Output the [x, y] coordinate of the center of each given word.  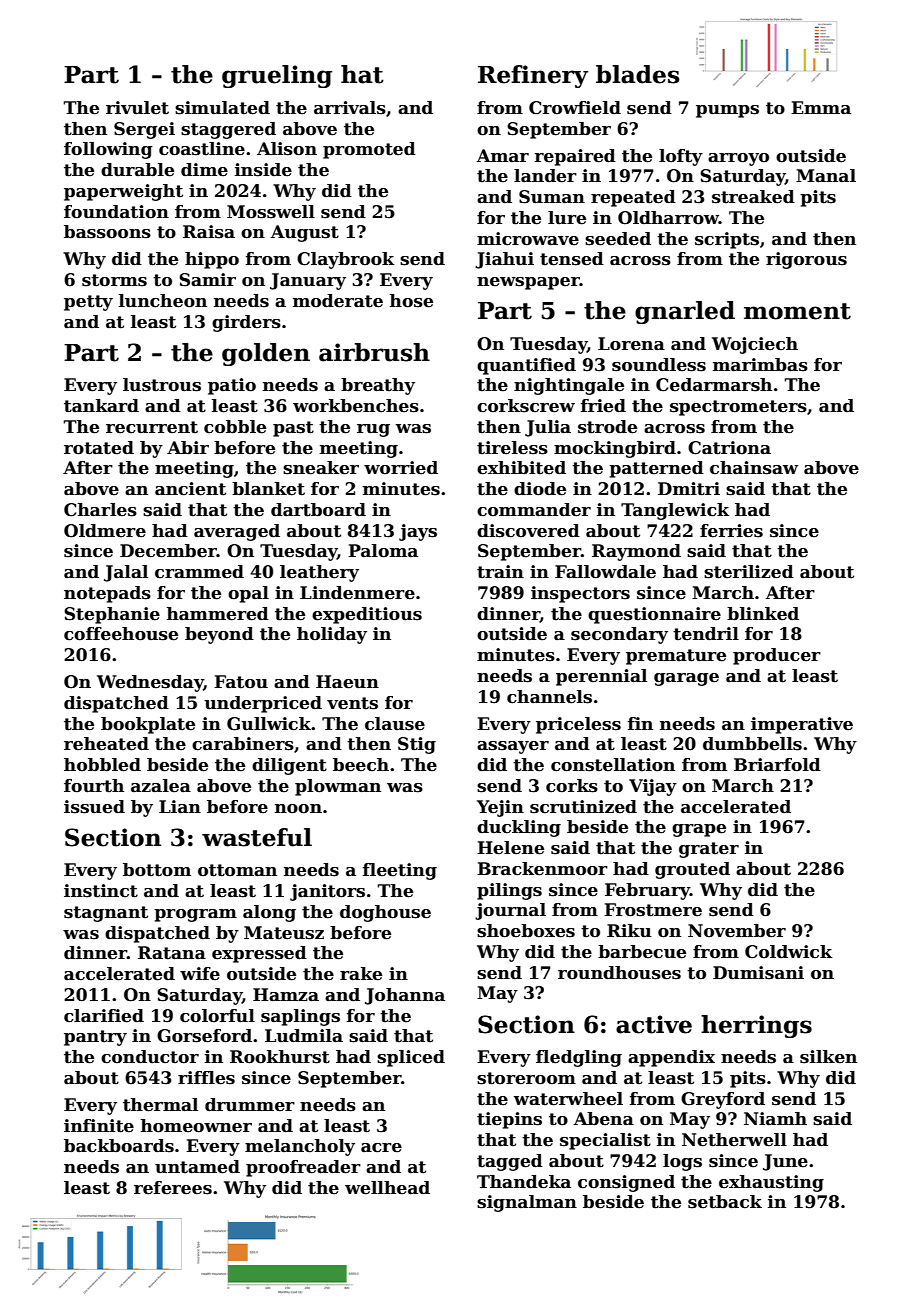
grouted [692, 870]
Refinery [533, 76]
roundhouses [619, 973]
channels [549, 697]
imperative [802, 725]
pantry [95, 1038]
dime [204, 170]
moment [797, 311]
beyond [219, 635]
